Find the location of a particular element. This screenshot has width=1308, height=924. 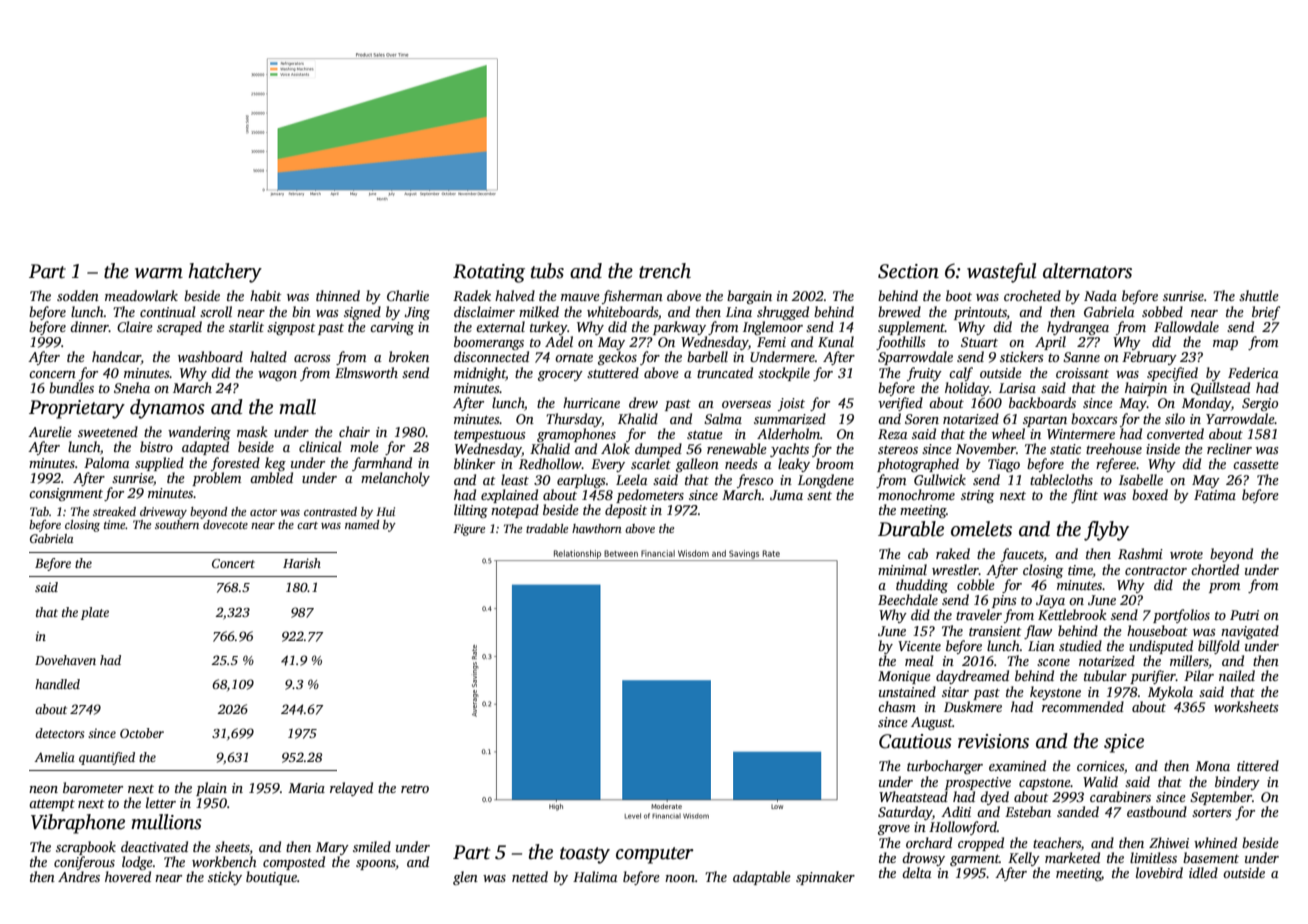

trench is located at coordinates (665, 271).
